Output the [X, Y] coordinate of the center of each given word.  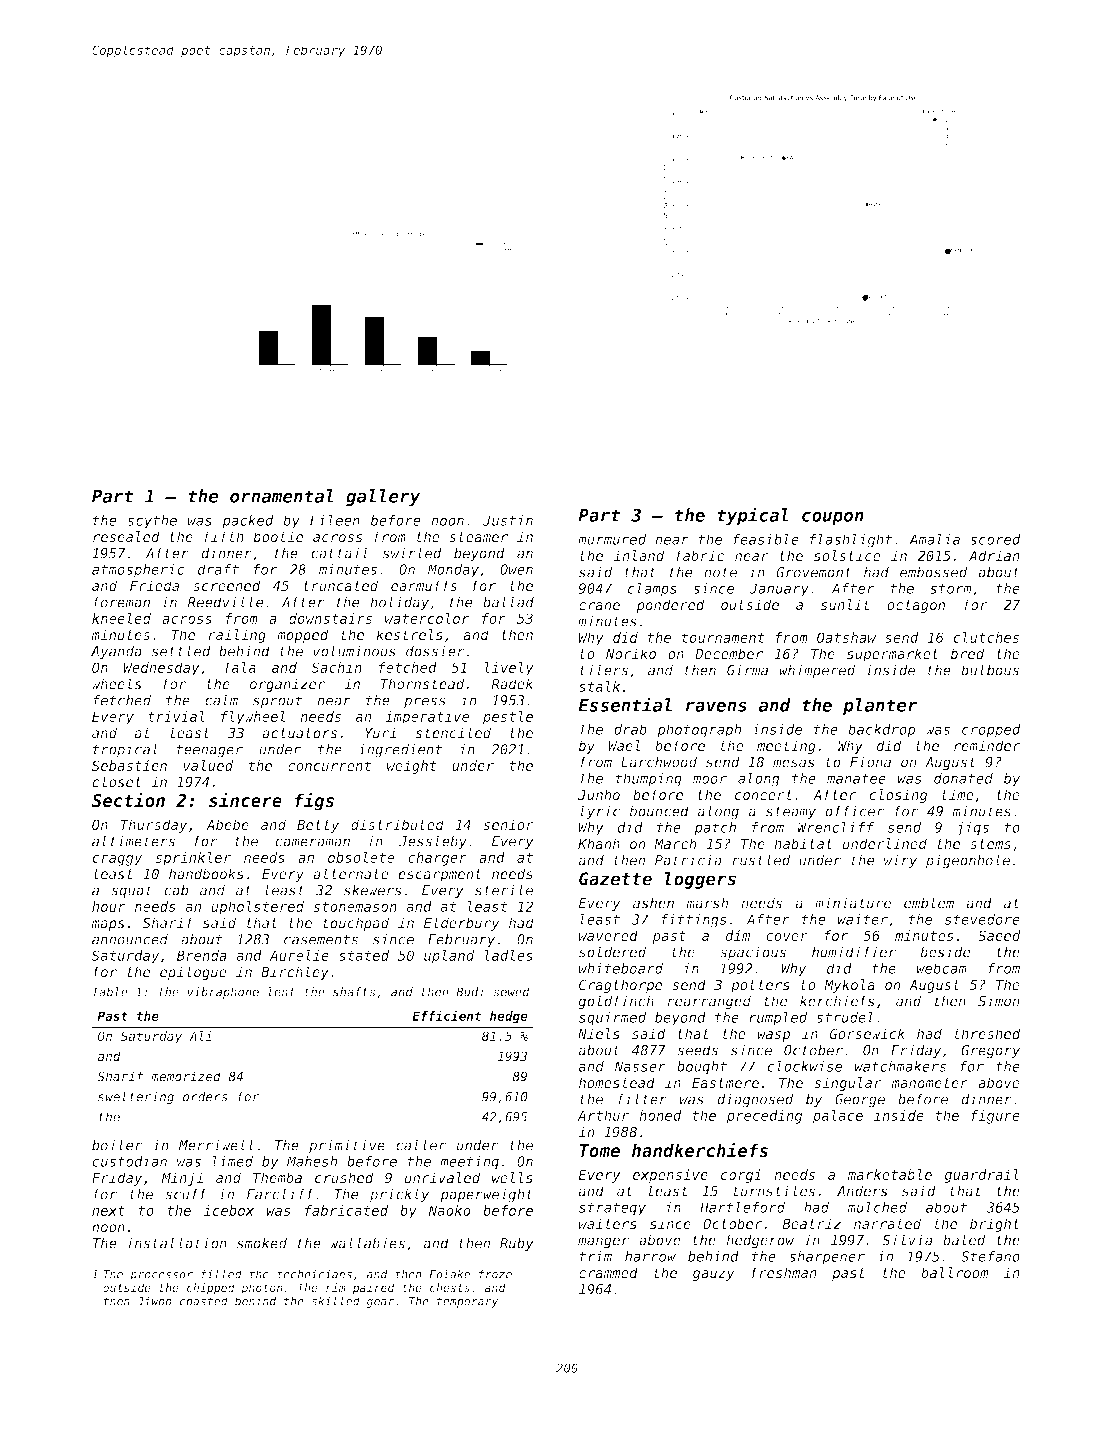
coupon [833, 518]
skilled [335, 1301]
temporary [468, 1302]
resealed [126, 536]
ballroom [955, 1272]
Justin [508, 520]
